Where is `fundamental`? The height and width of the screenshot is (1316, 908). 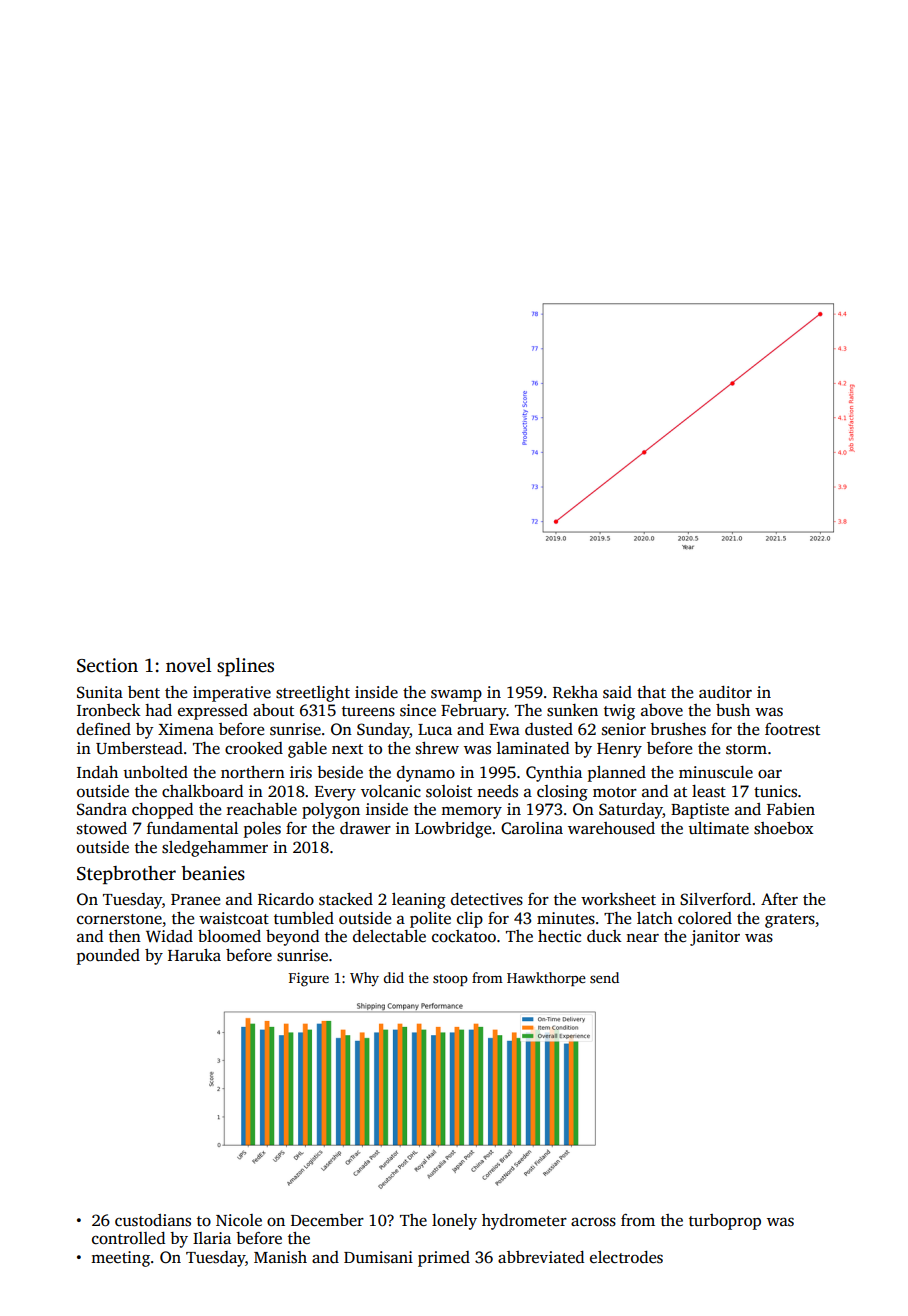
fundamental is located at coordinates (192, 828).
